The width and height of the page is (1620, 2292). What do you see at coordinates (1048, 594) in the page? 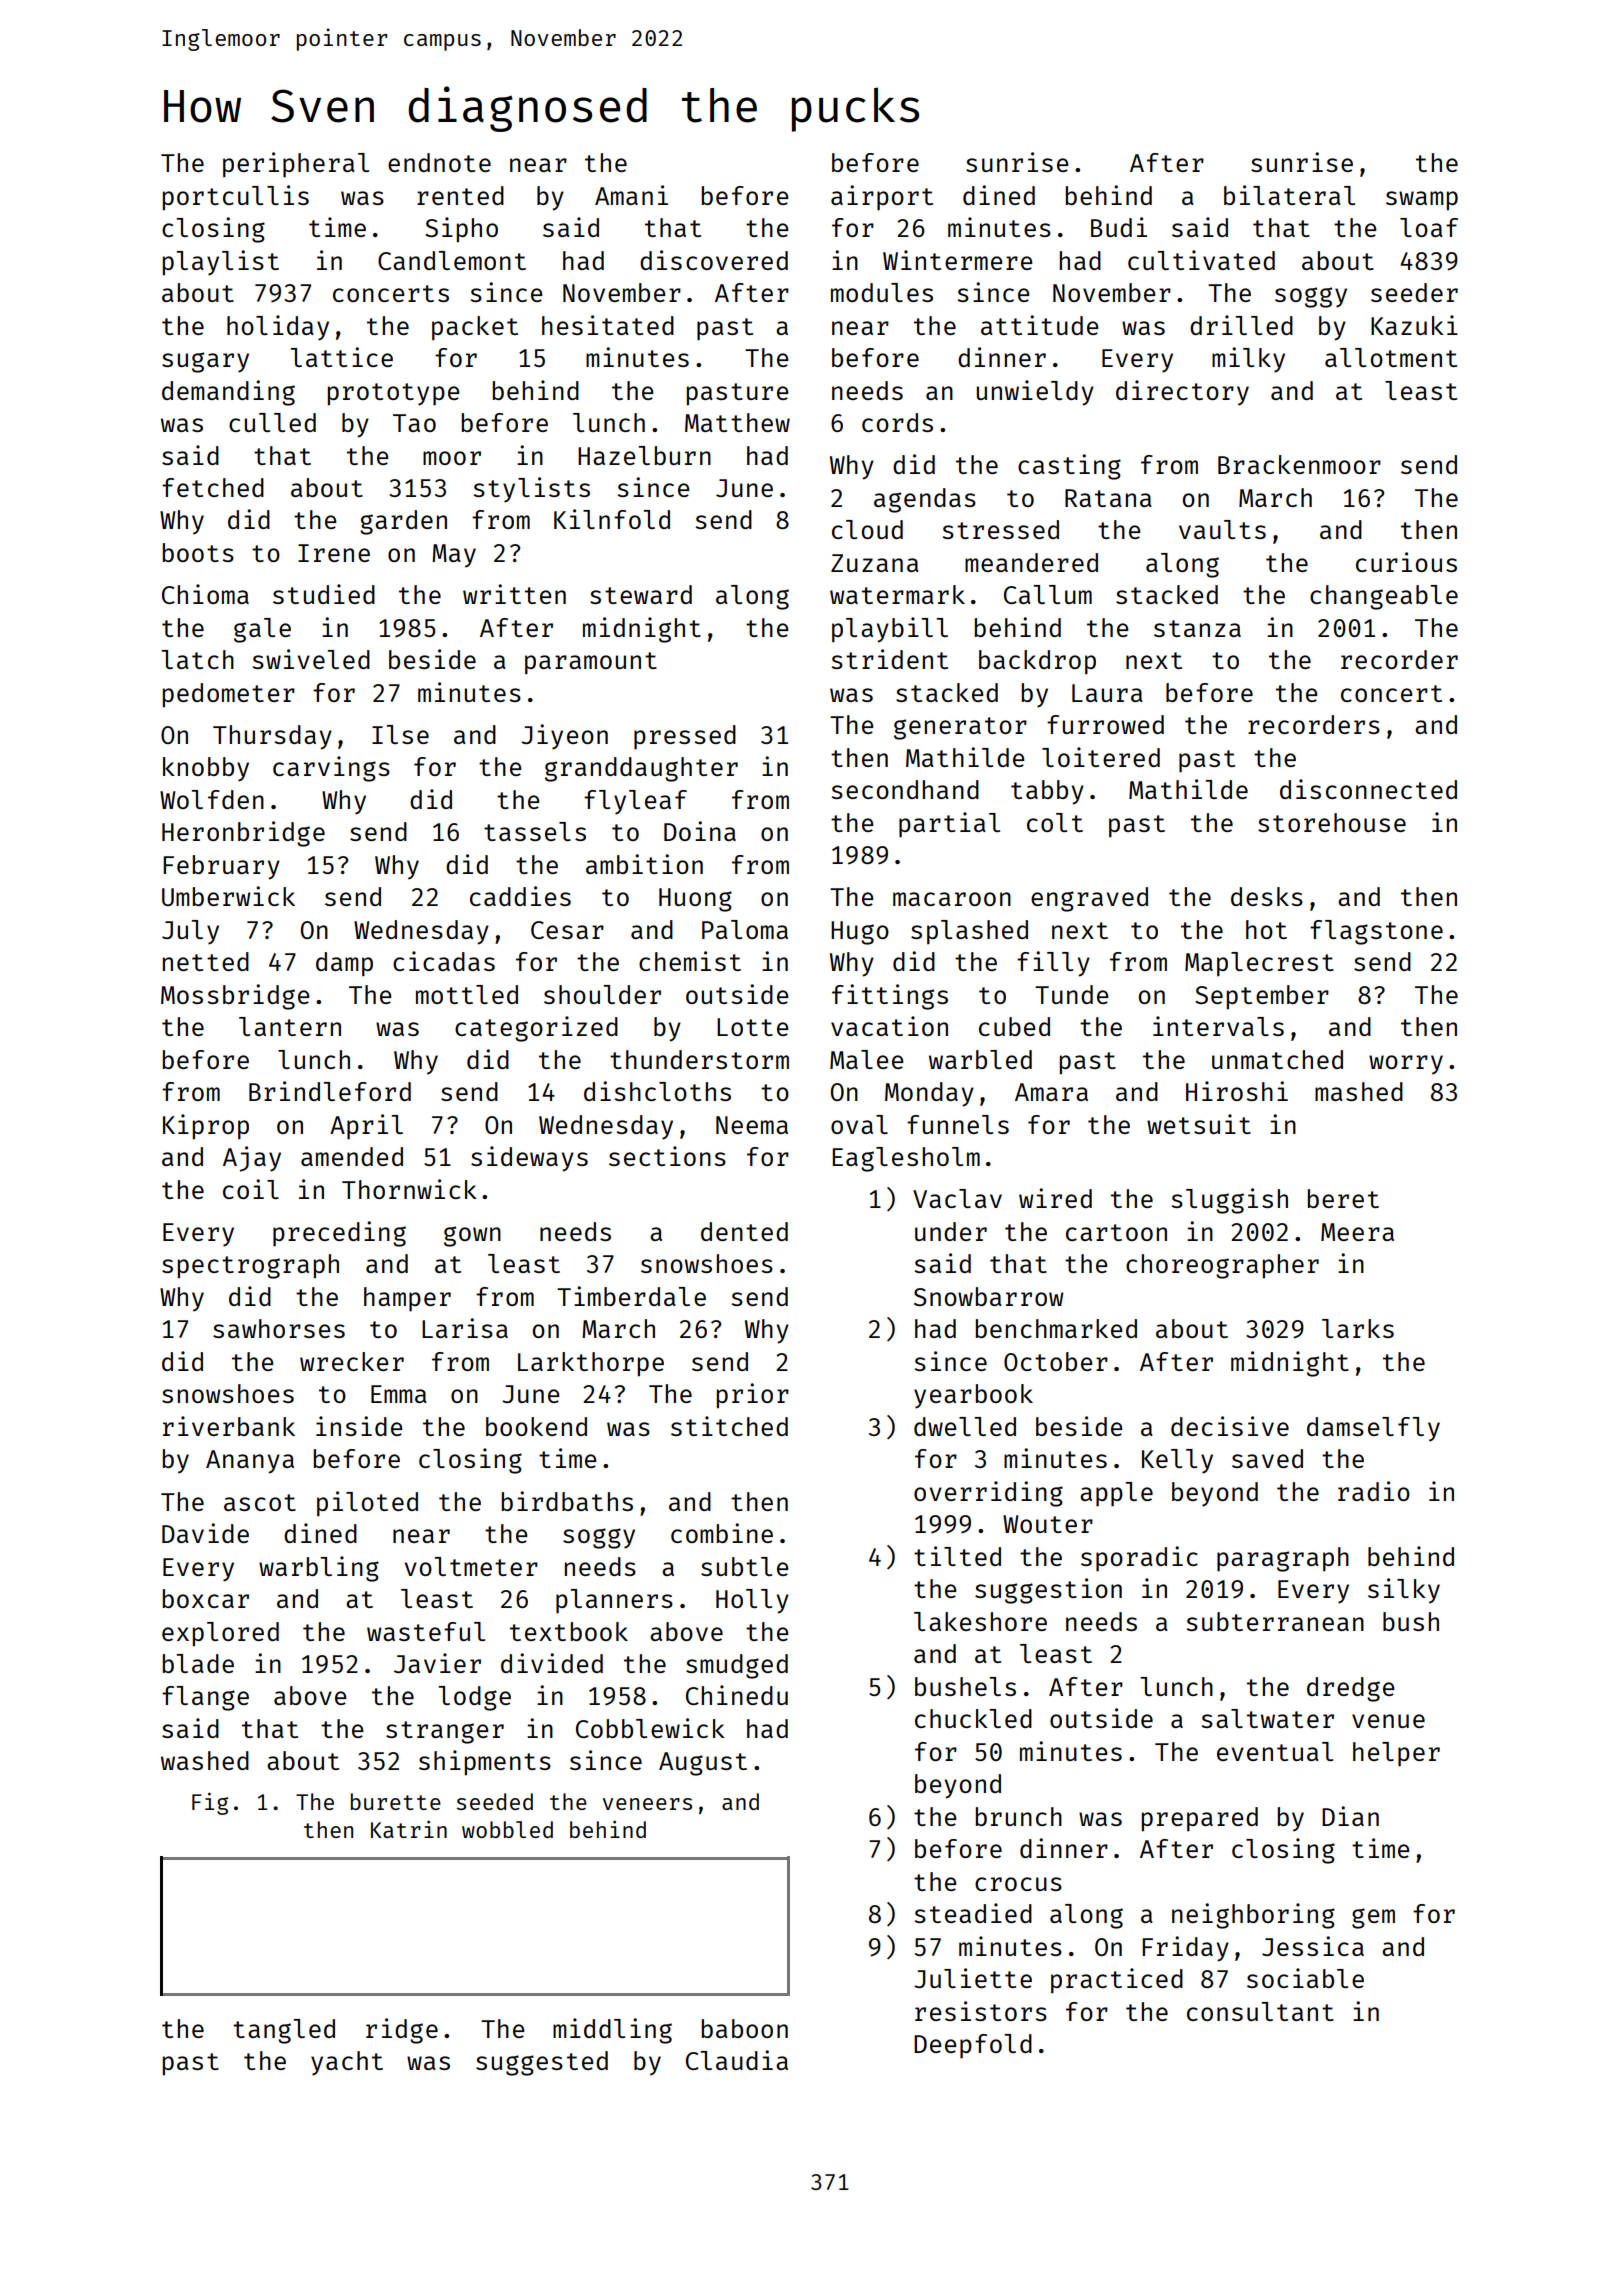
I see `Callum` at bounding box center [1048, 594].
